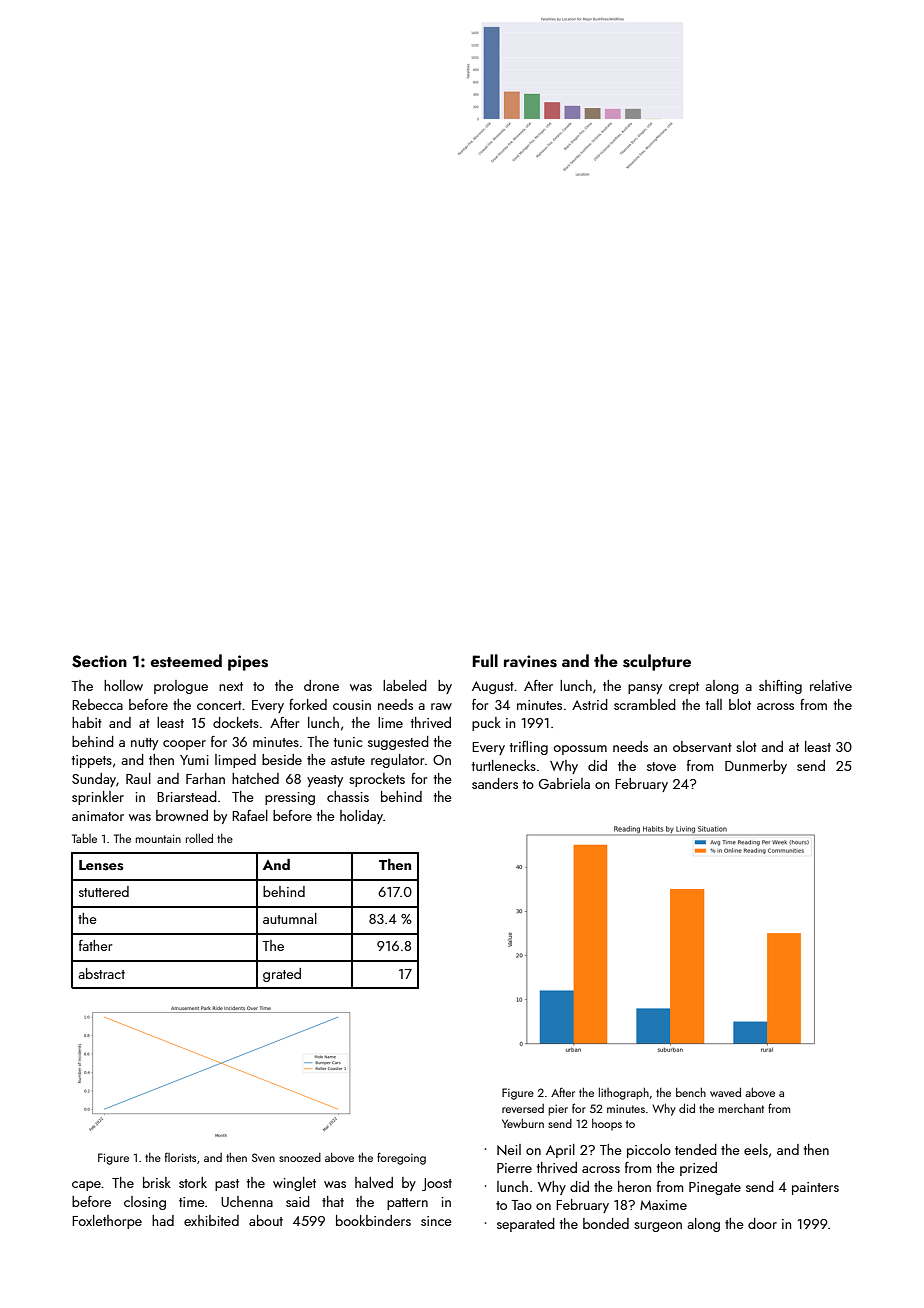 This document has height=1308, width=924. I want to click on waved, so click(725, 1092).
